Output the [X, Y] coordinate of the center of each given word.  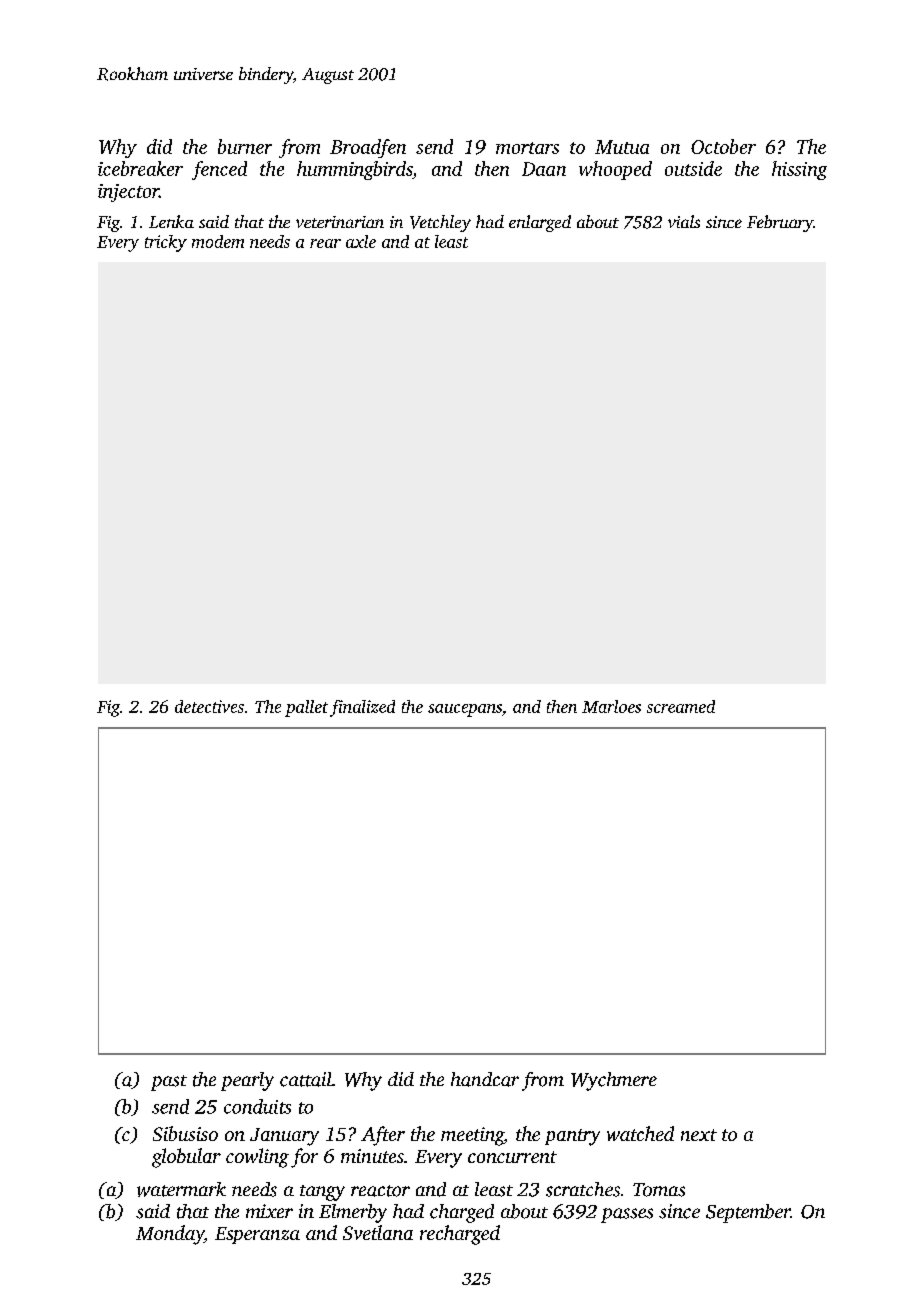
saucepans [465, 710]
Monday [170, 1235]
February [780, 223]
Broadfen [368, 148]
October [723, 146]
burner [245, 146]
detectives [209, 706]
